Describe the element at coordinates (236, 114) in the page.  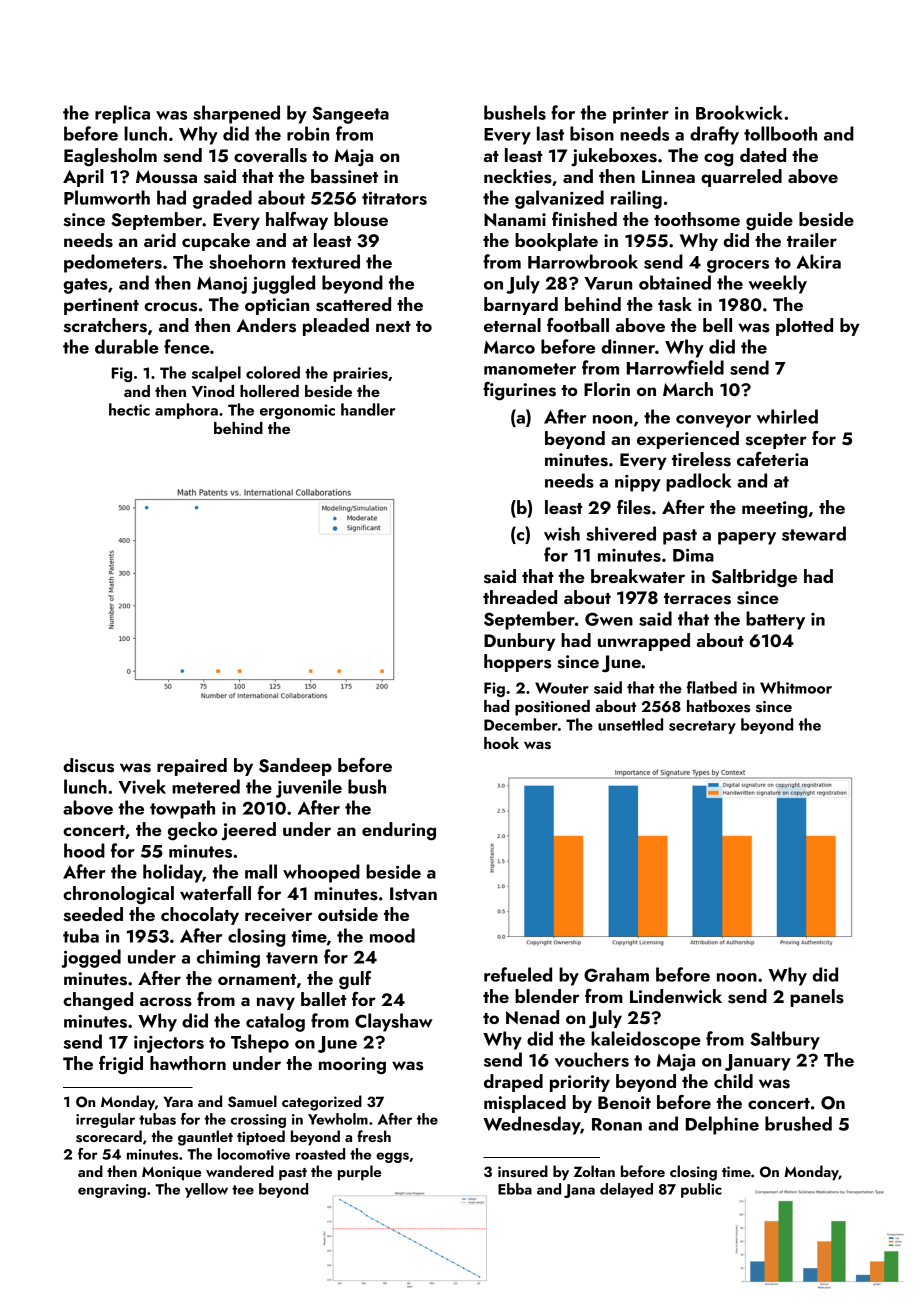
I see `sharpened` at that location.
